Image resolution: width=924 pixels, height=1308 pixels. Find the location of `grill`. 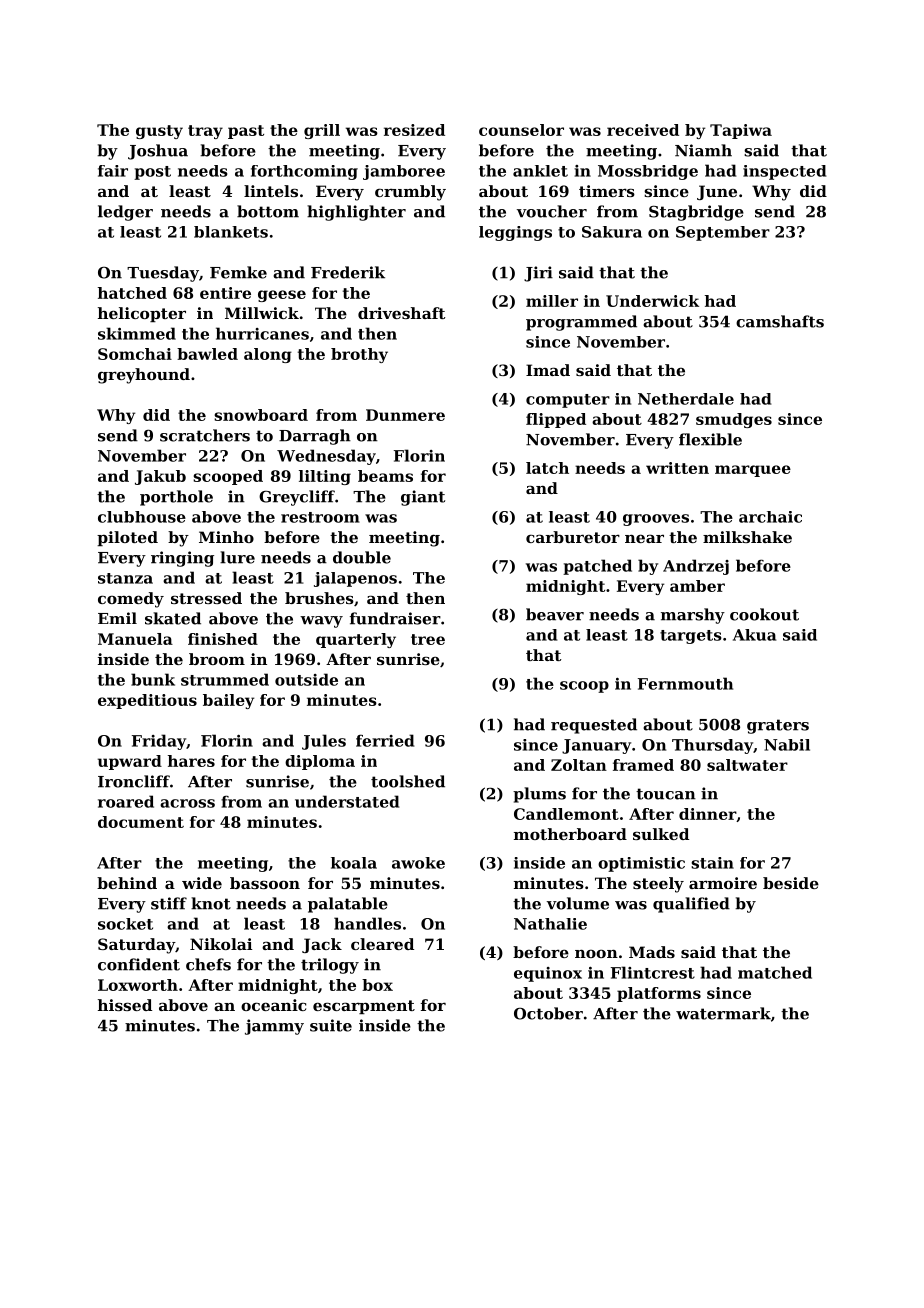

grill is located at coordinates (322, 131).
